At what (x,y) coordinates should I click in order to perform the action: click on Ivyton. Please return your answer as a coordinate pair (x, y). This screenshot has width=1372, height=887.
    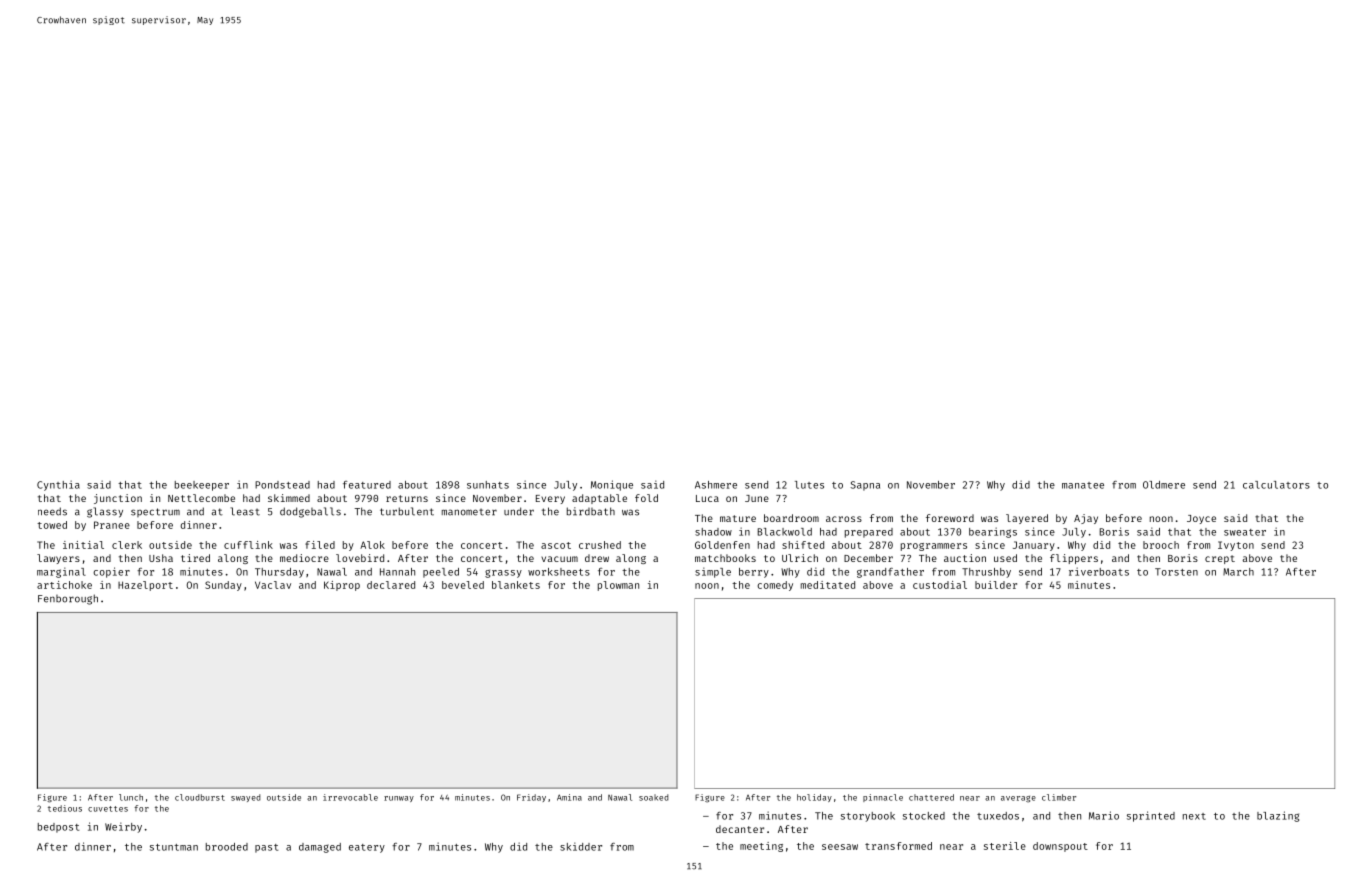
    Looking at the image, I should click on (1236, 546).
